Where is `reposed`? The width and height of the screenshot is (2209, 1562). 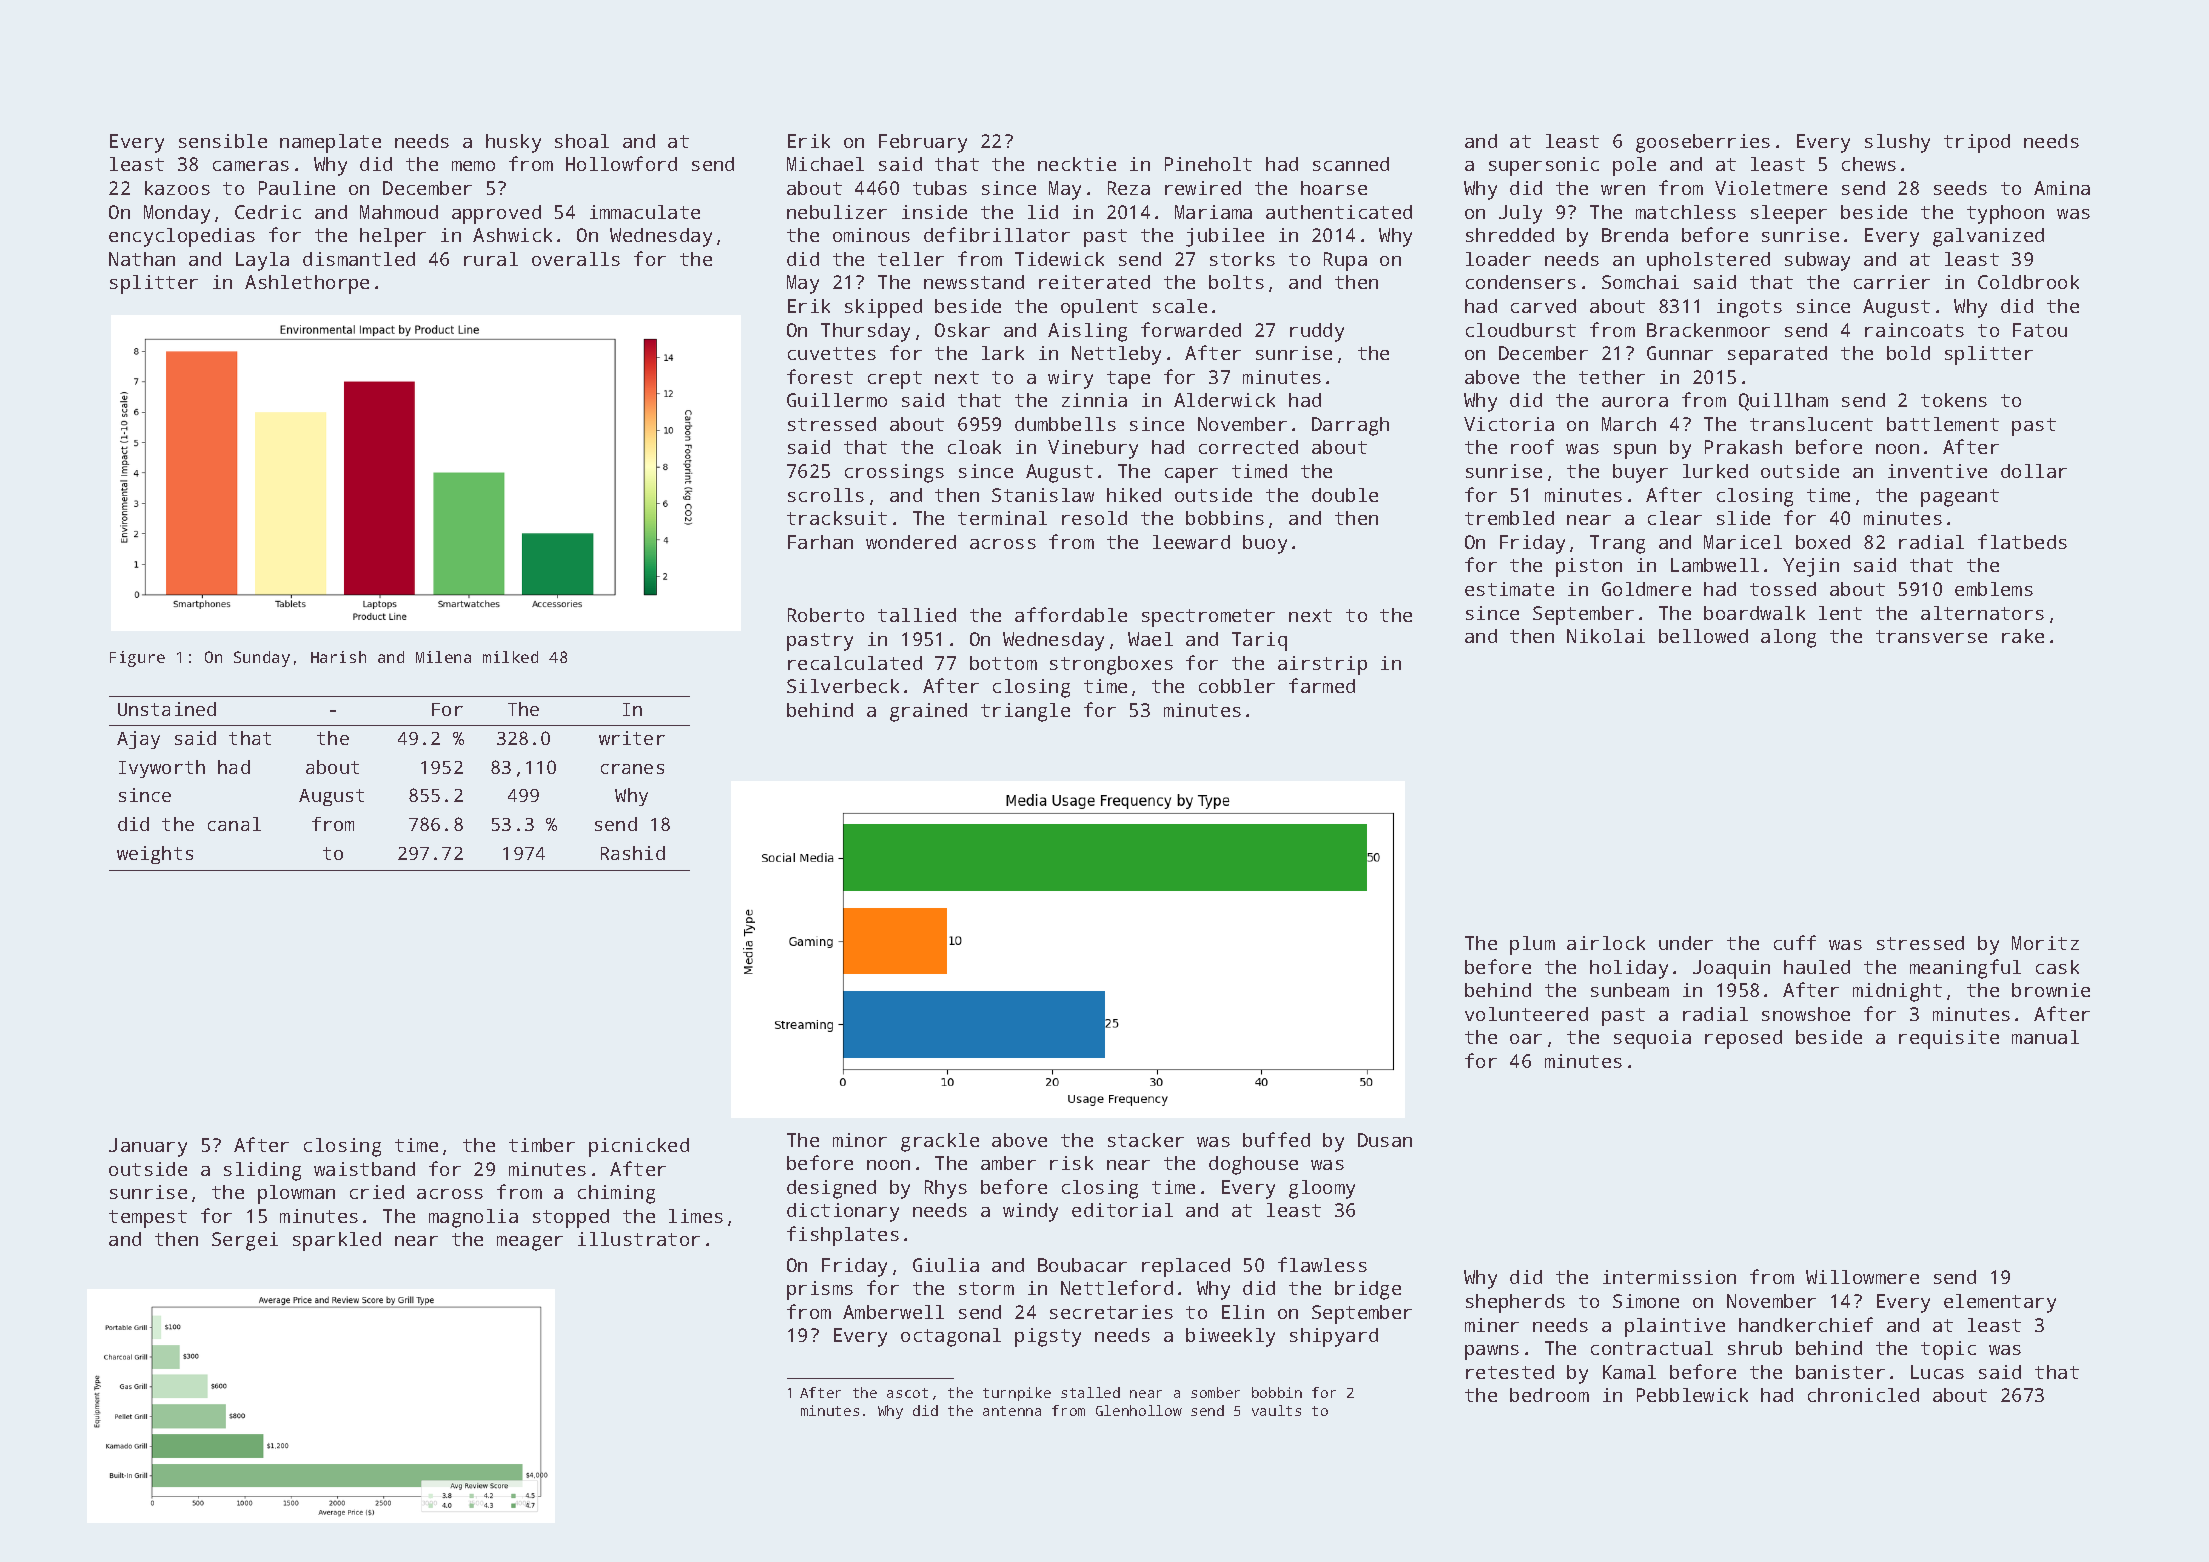
reposed is located at coordinates (1743, 1039).
